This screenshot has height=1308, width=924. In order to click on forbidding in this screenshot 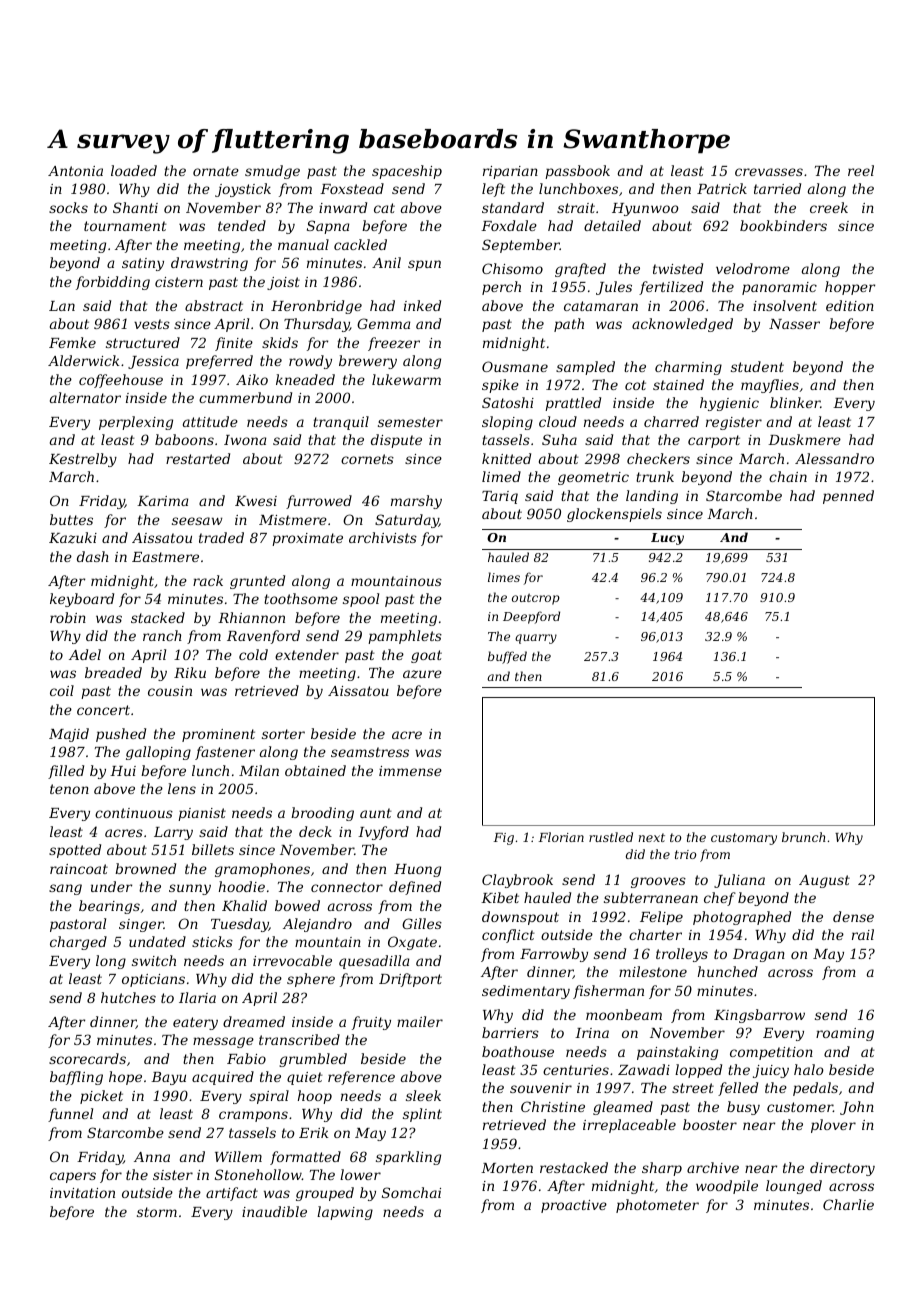, I will do `click(113, 283)`.
